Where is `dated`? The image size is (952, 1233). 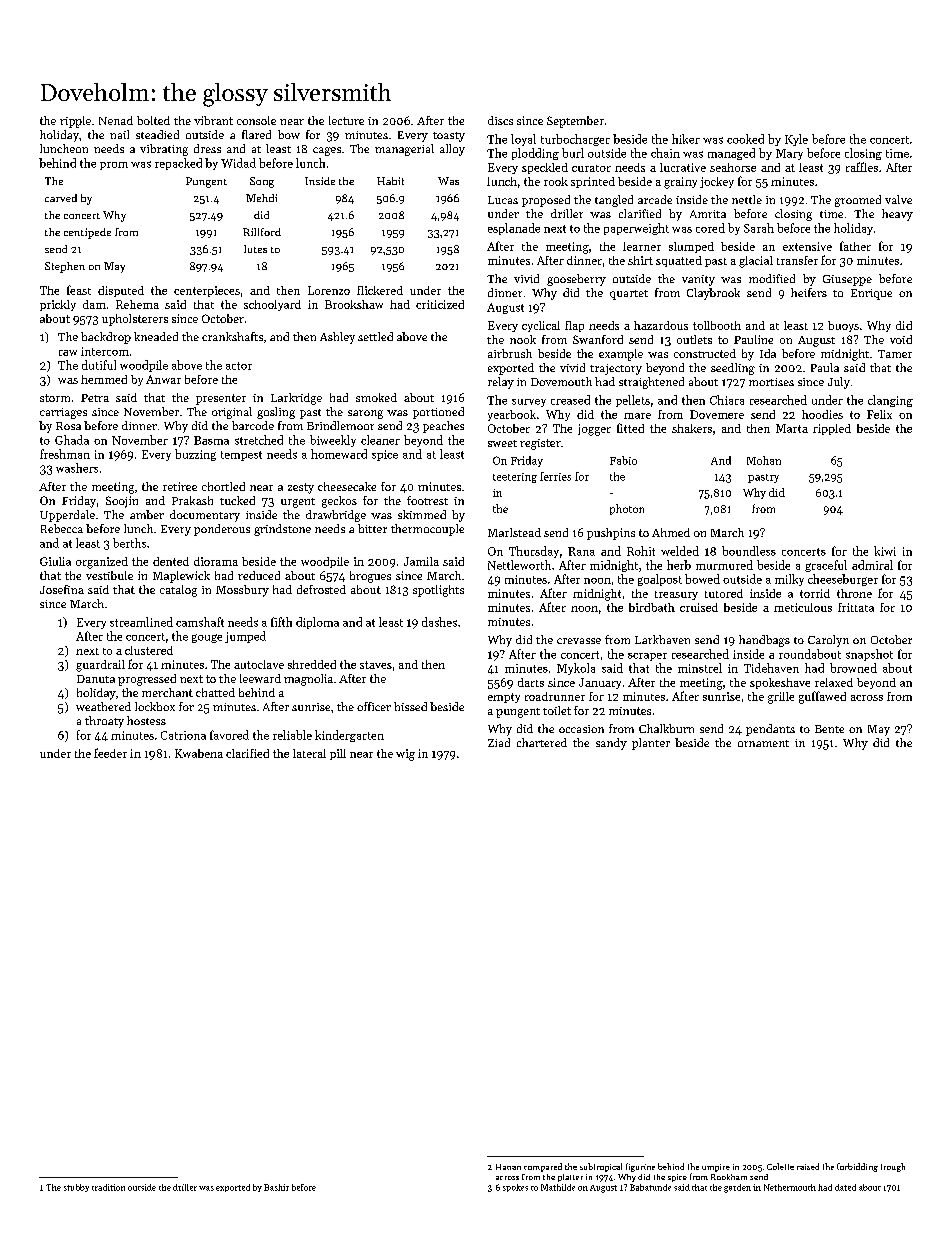
dated is located at coordinates (845, 1187).
